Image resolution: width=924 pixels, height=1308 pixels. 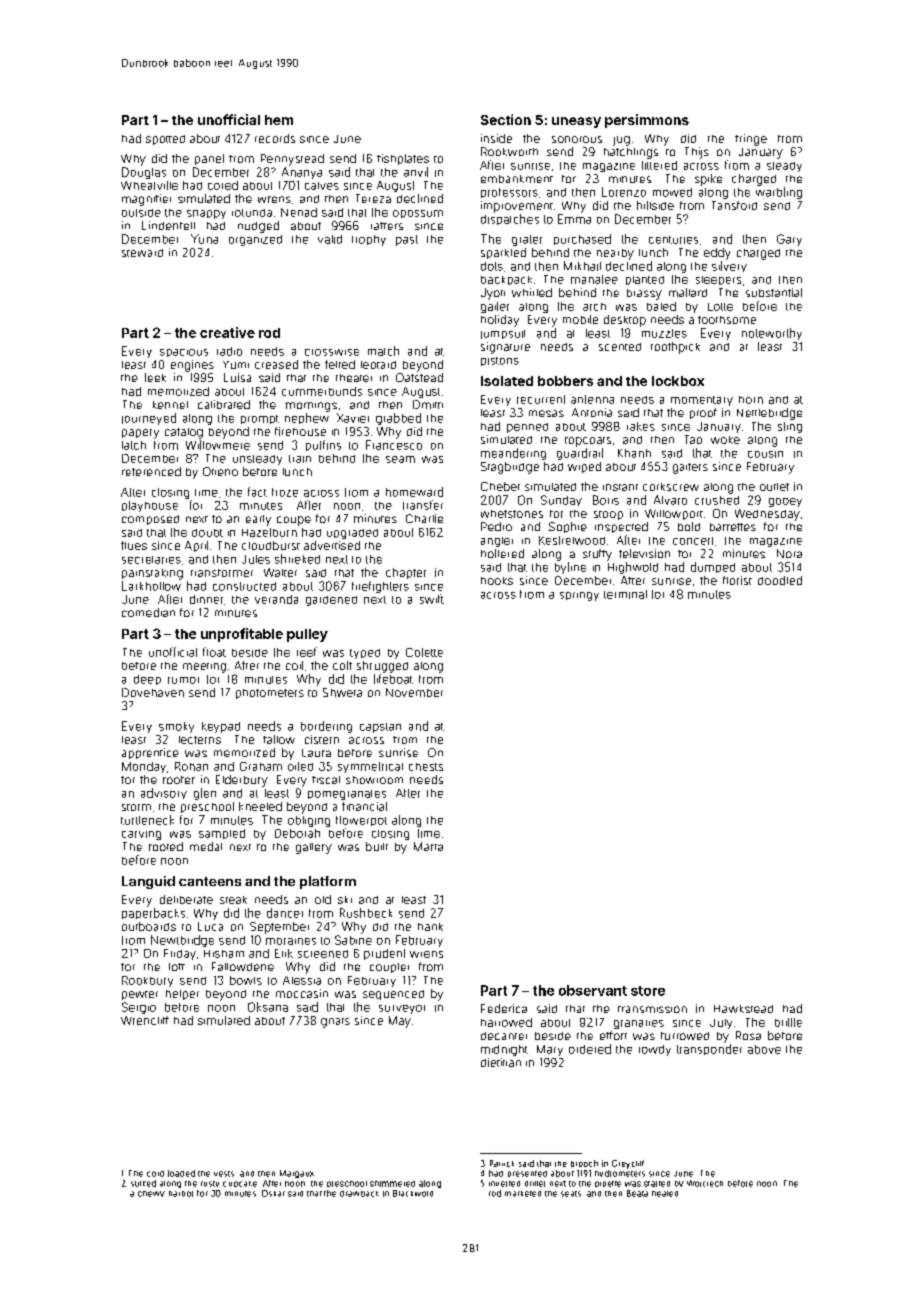 I want to click on backpack, so click(x=506, y=280).
